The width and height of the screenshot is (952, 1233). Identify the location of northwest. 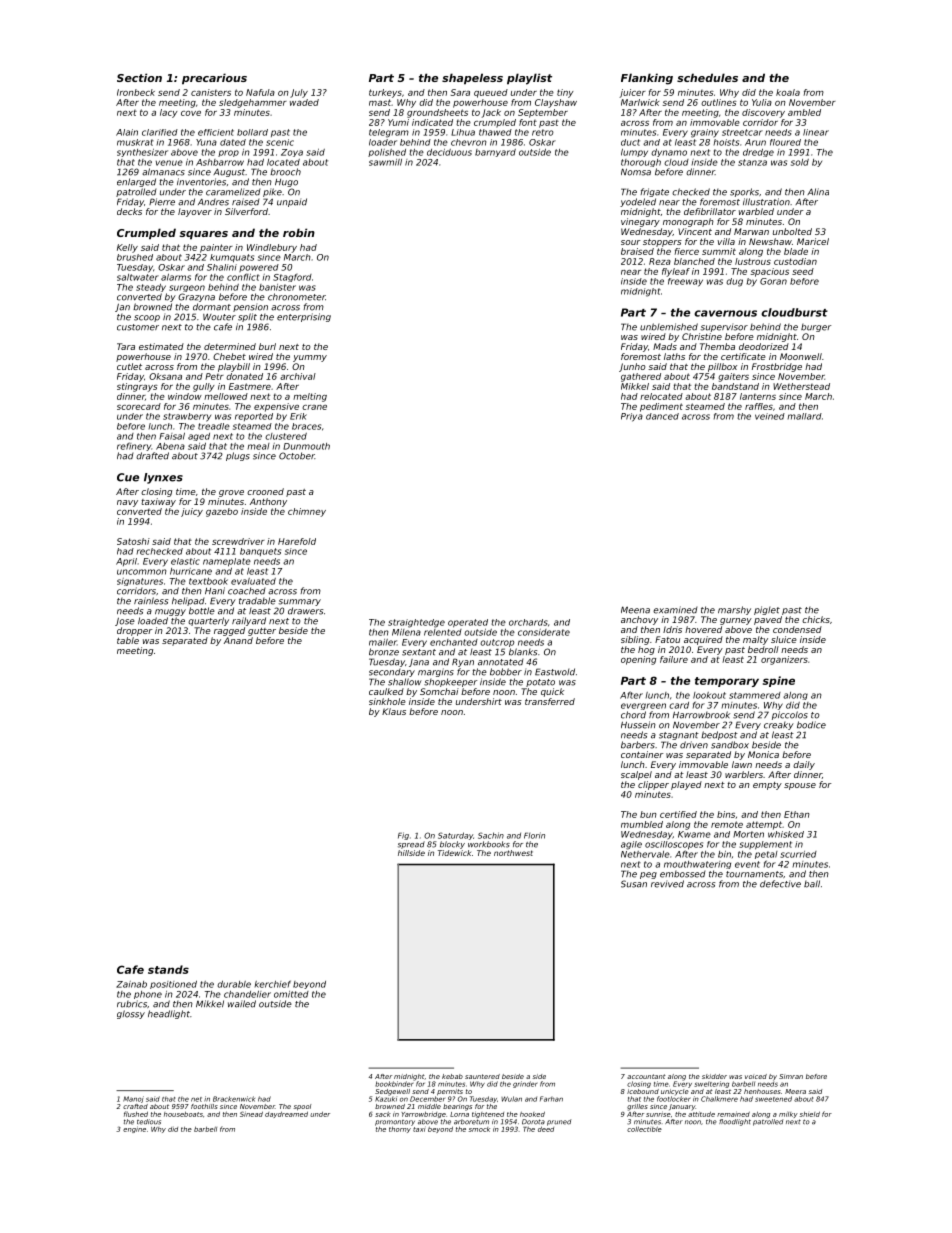
(513, 853).
